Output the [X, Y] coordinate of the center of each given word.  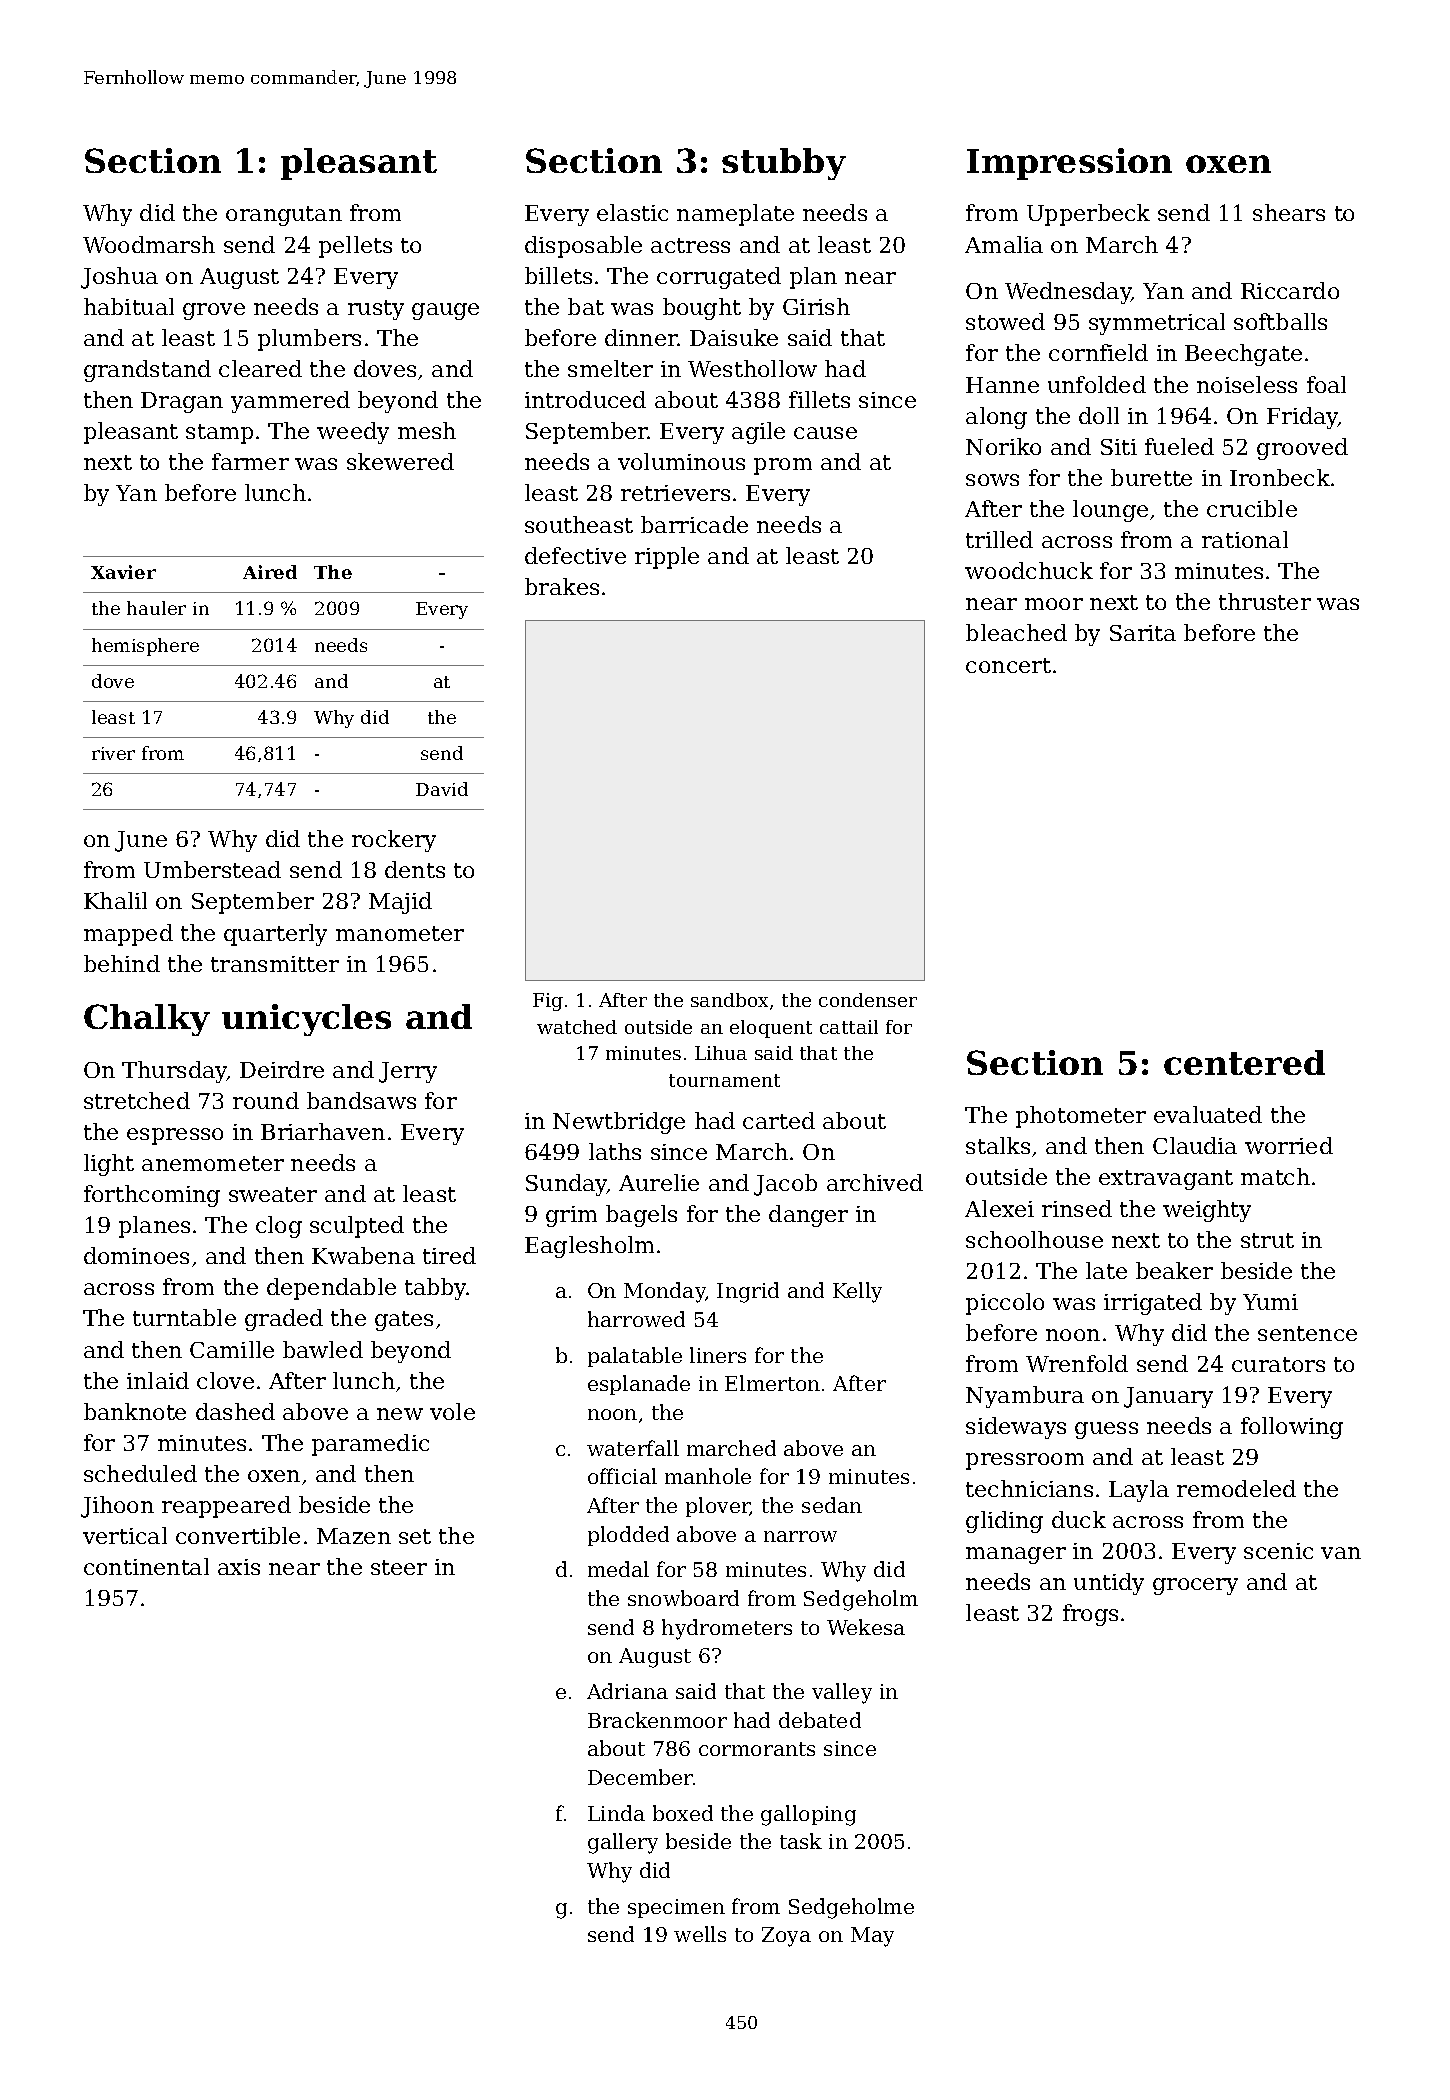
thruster [1265, 601]
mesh [427, 430]
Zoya [786, 1937]
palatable [635, 1357]
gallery [623, 1843]
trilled [999, 539]
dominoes [136, 1255]
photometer [1081, 1117]
